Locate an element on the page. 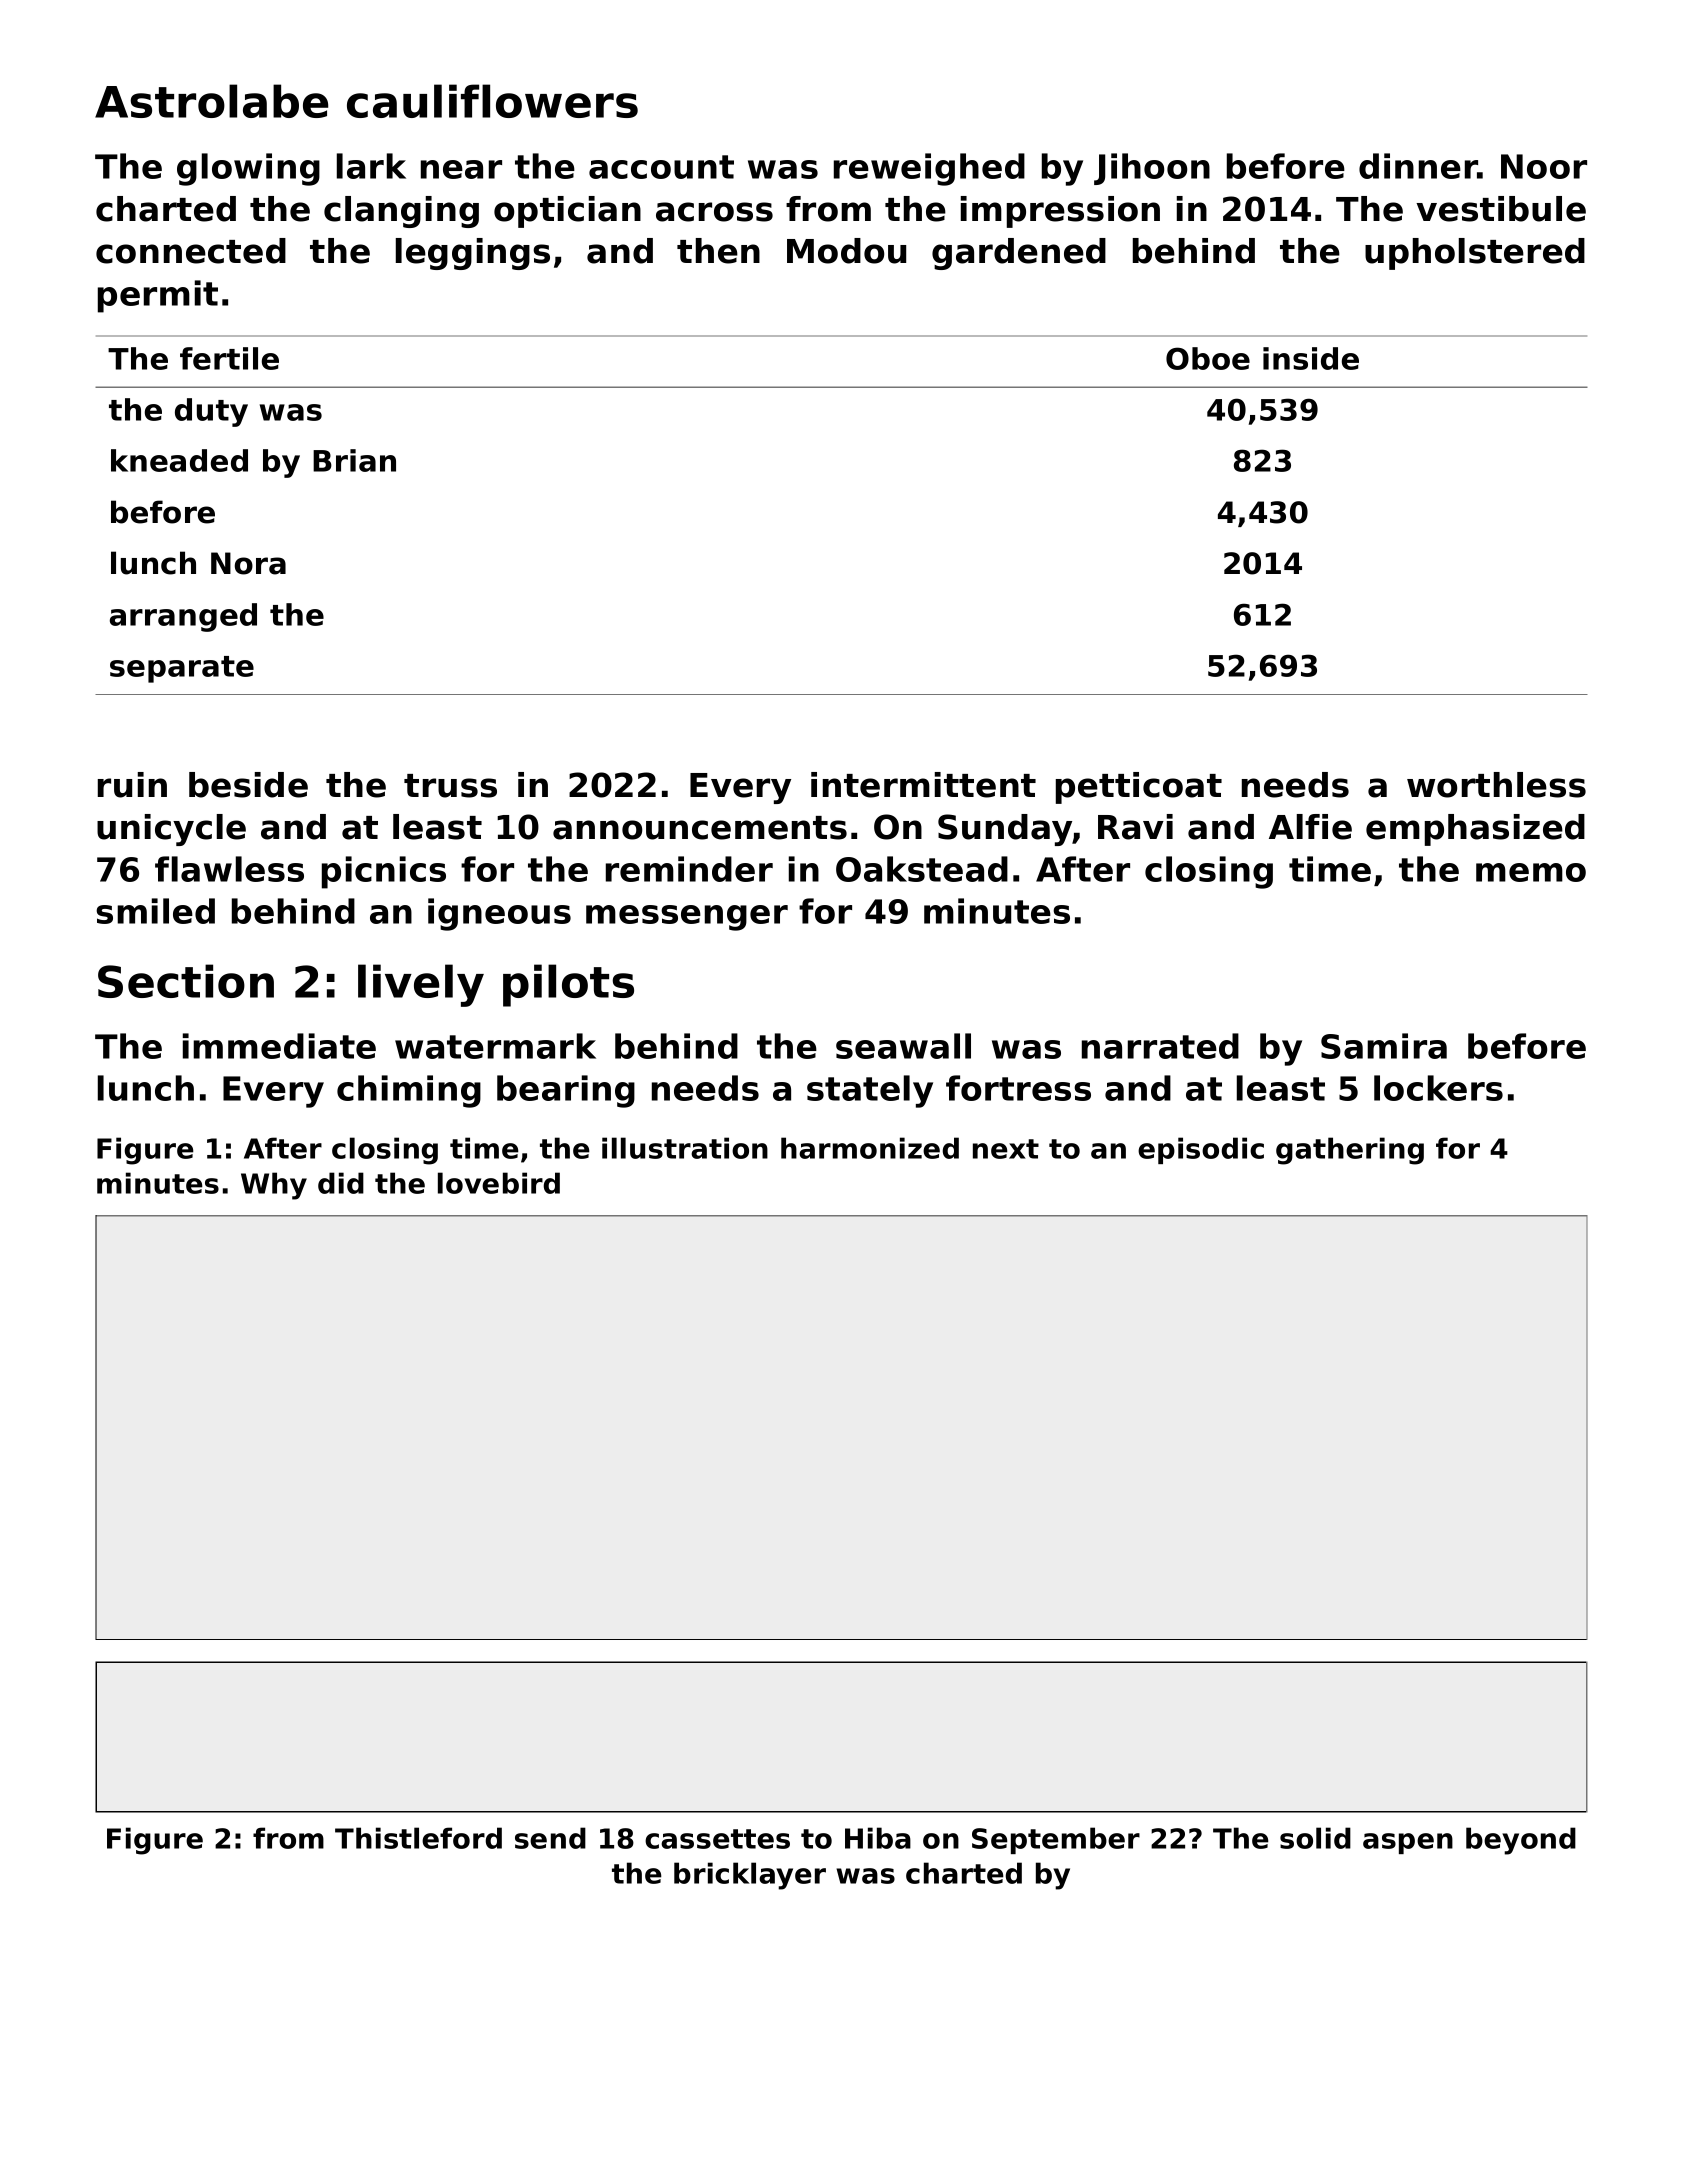 The width and height of the page is (1683, 2178). Thistleford is located at coordinates (418, 1838).
